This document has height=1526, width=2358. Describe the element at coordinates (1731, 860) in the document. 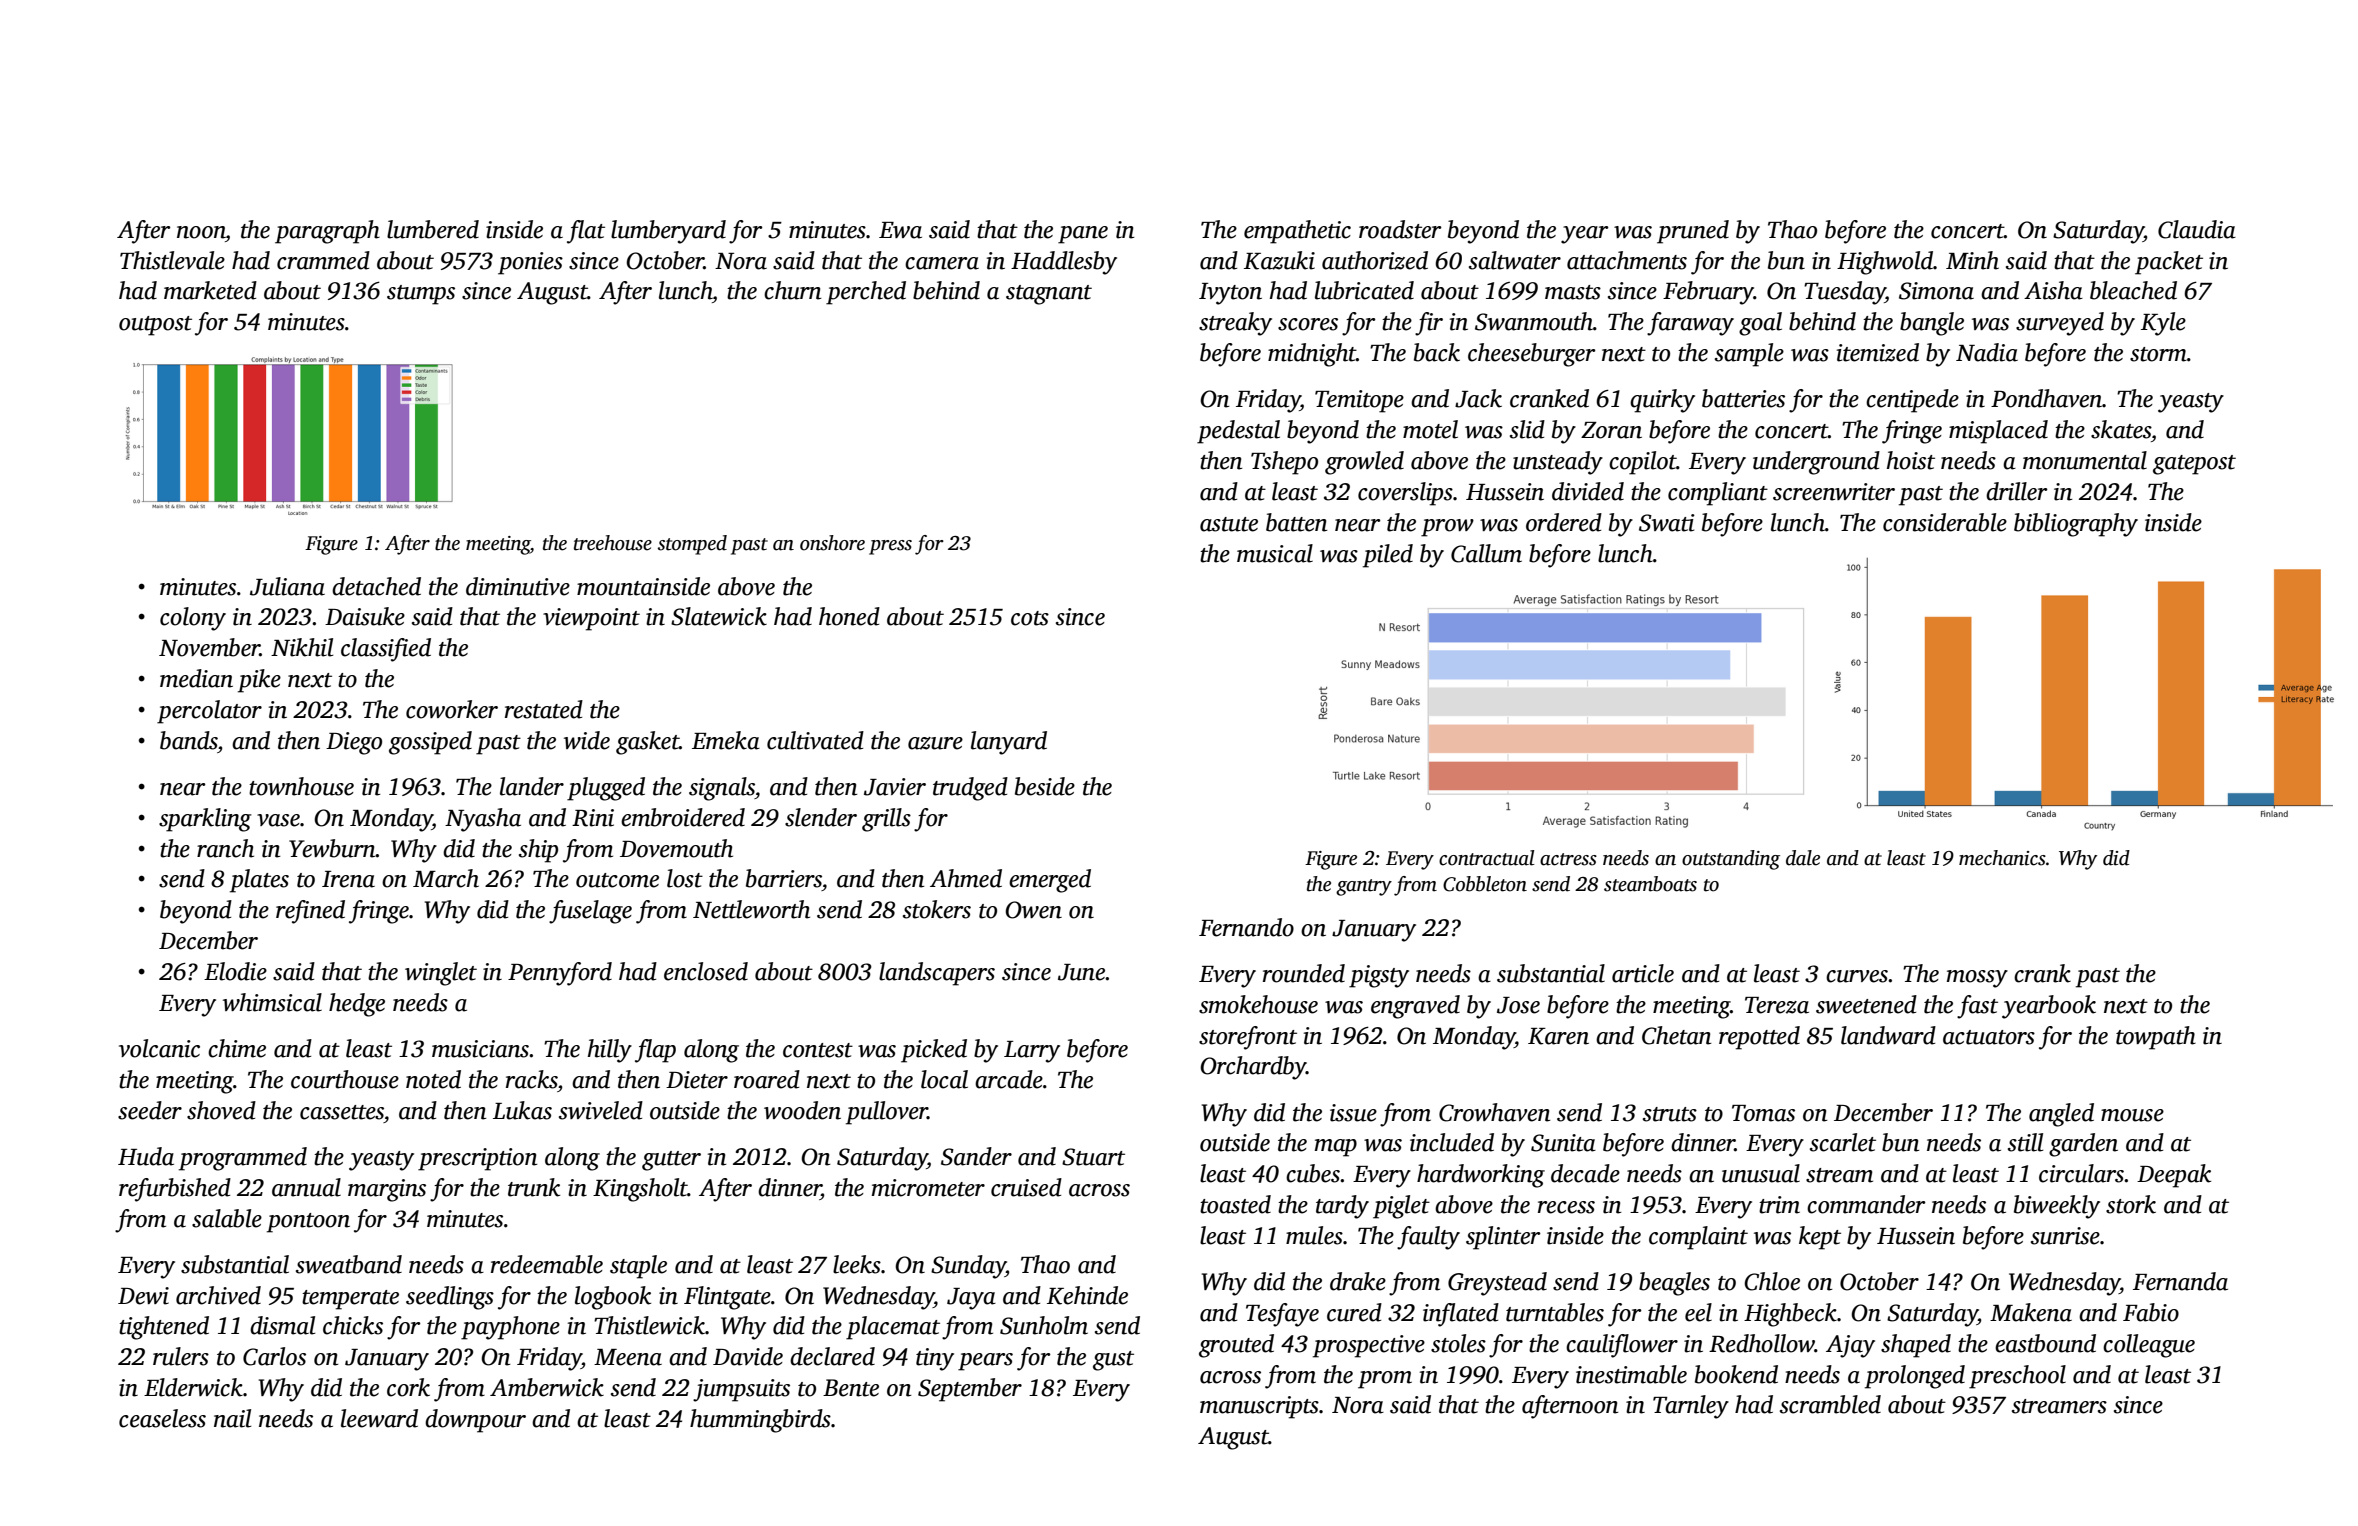

I see `outstanding` at that location.
